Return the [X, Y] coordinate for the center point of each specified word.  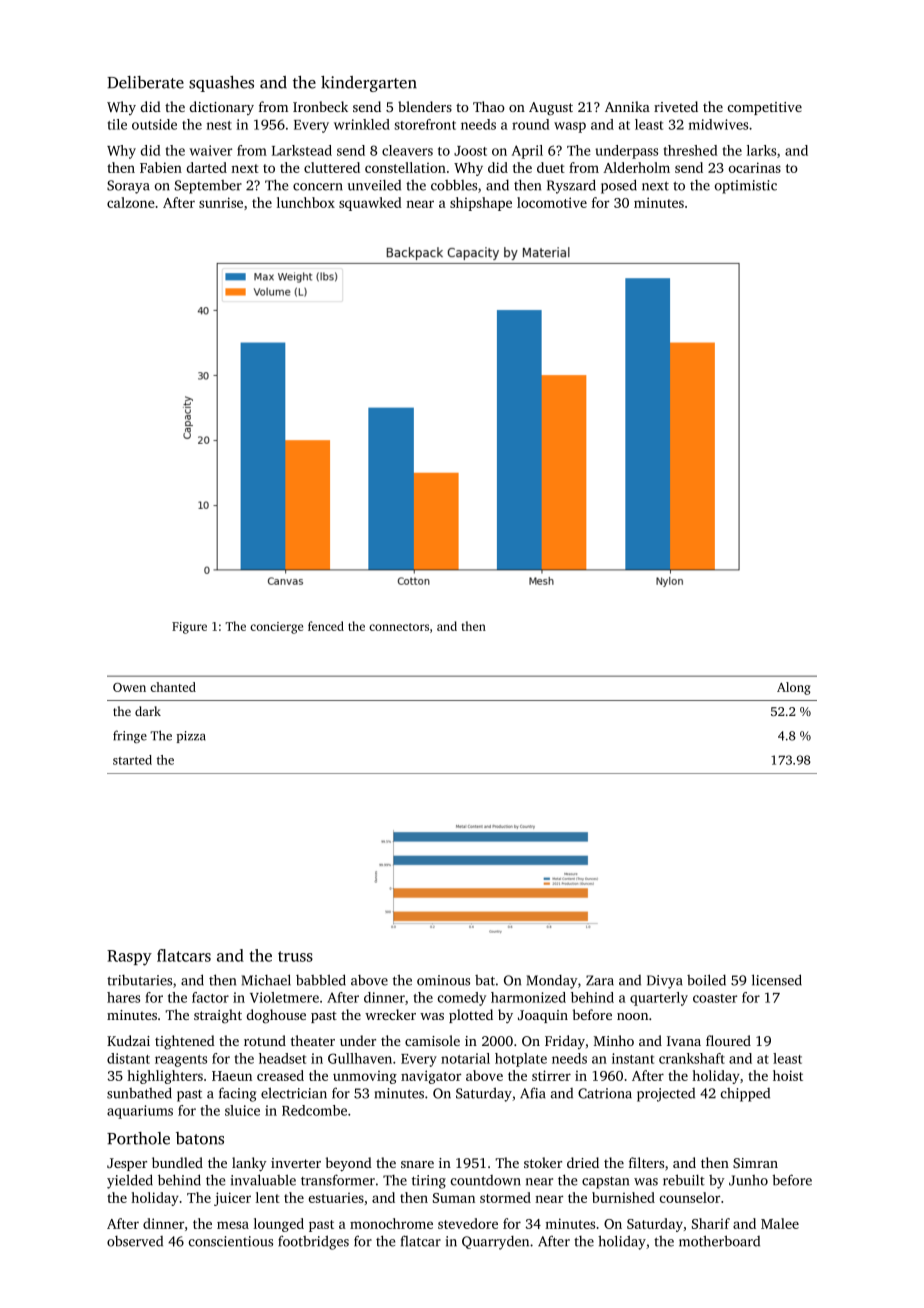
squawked [370, 204]
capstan [605, 1183]
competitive [765, 108]
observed [135, 1241]
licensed [777, 980]
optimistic [746, 187]
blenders [425, 106]
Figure [189, 628]
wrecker [390, 1014]
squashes [221, 84]
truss [295, 956]
